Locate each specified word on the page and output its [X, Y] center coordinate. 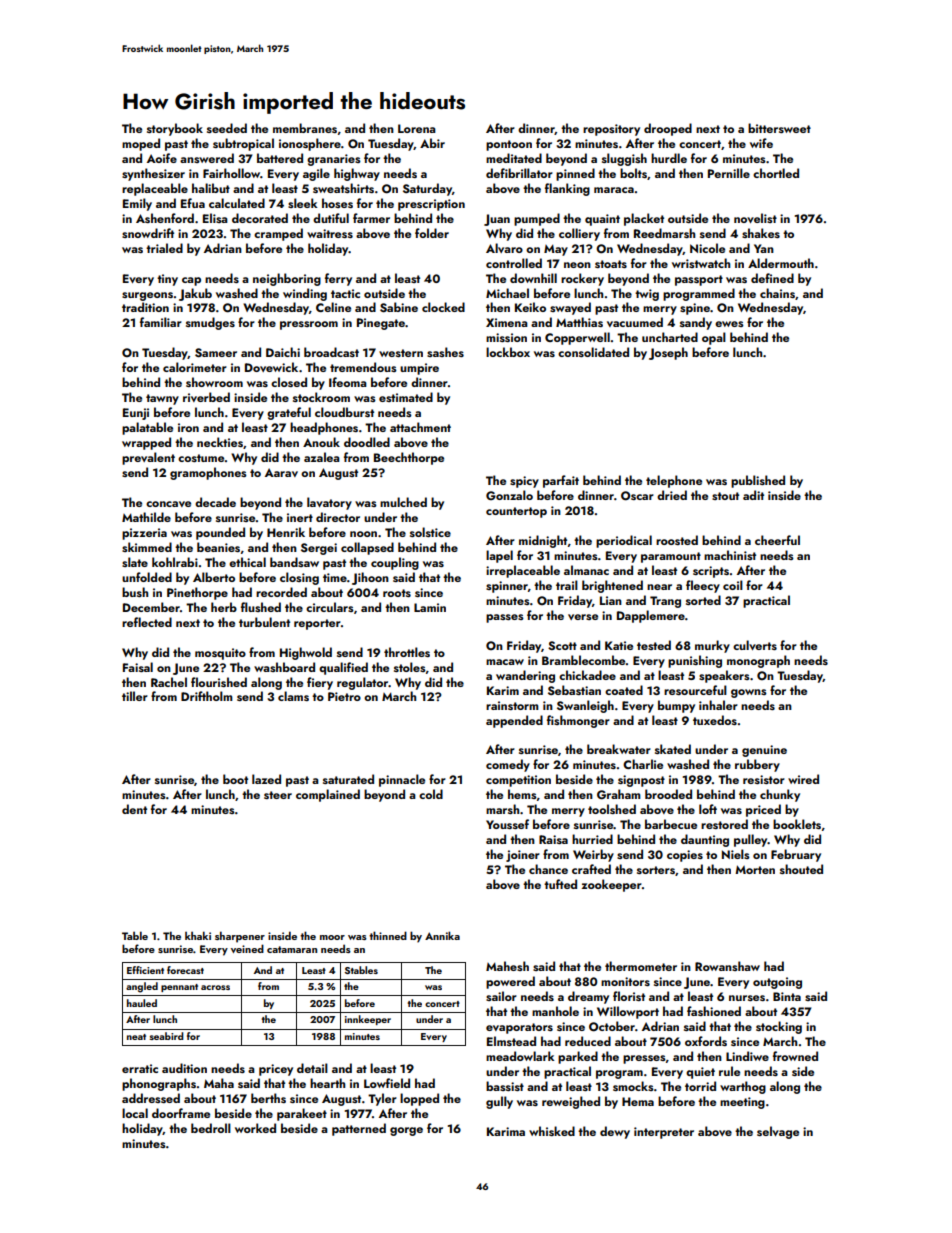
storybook [175, 129]
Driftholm [207, 696]
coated [624, 690]
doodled [367, 442]
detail [312, 1068]
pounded [220, 533]
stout [725, 496]
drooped [668, 129]
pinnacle [402, 780]
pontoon [509, 145]
